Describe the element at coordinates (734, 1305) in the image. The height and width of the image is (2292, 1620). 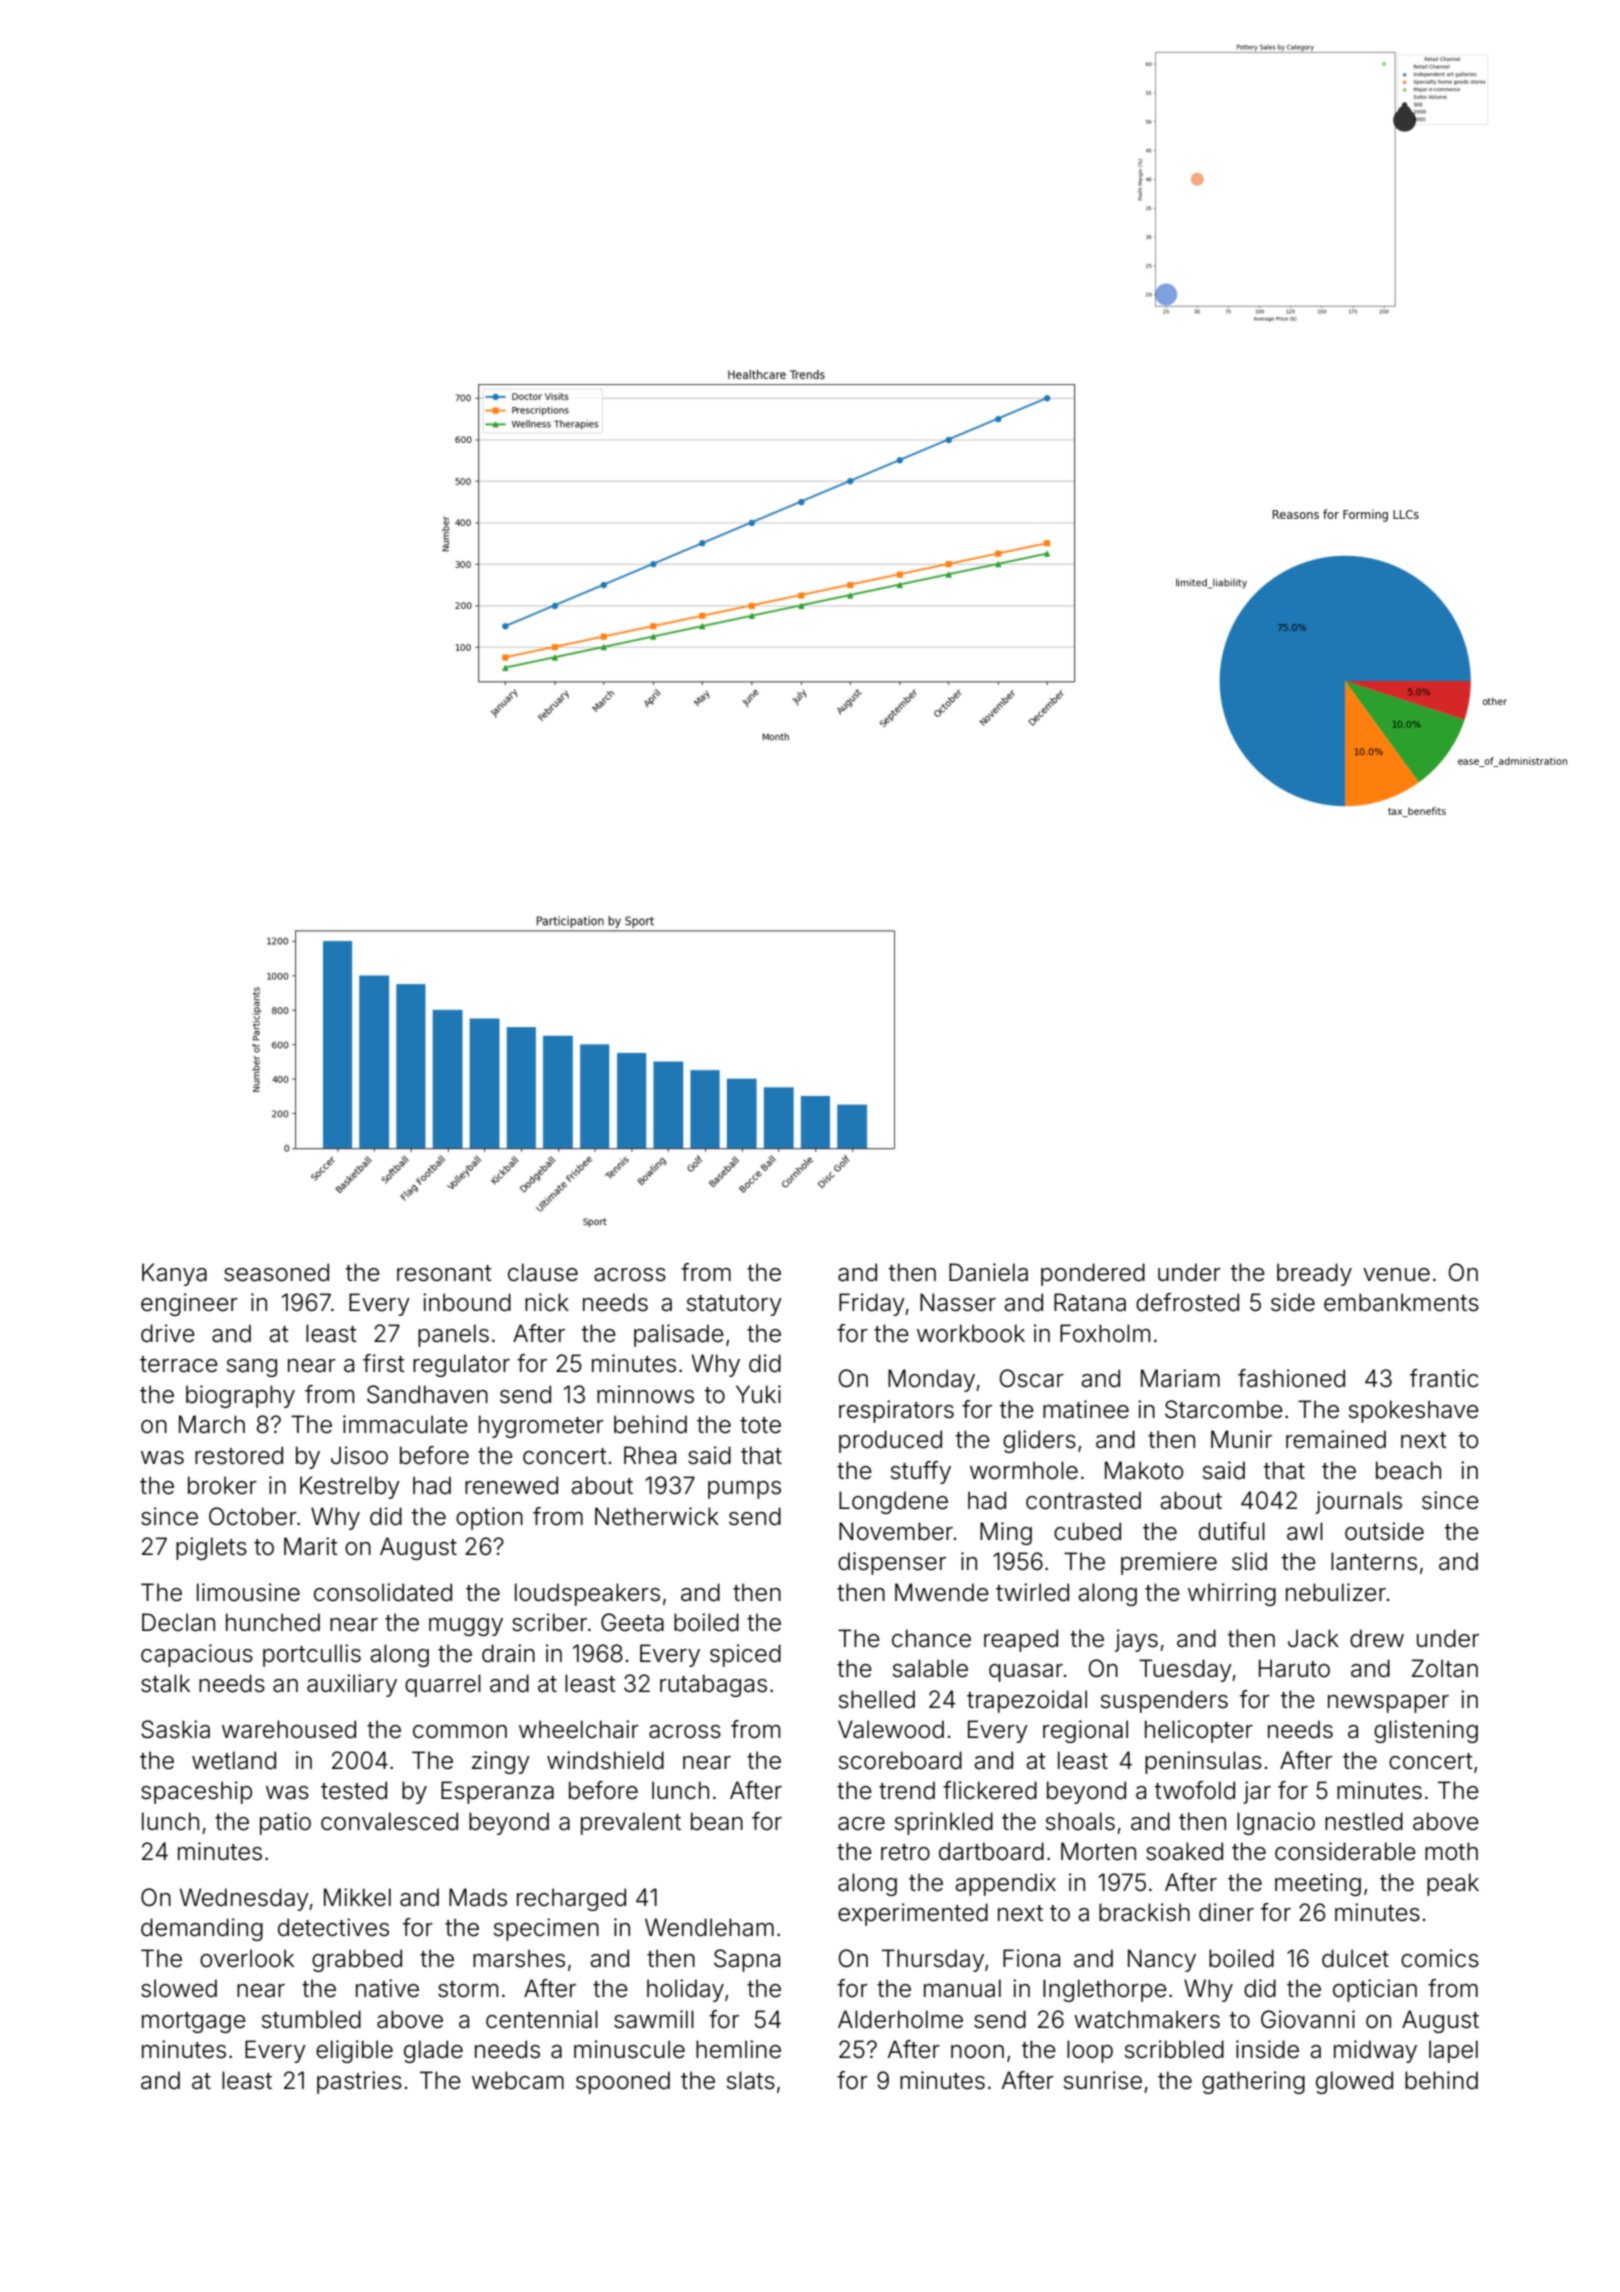
I see `statutory` at that location.
